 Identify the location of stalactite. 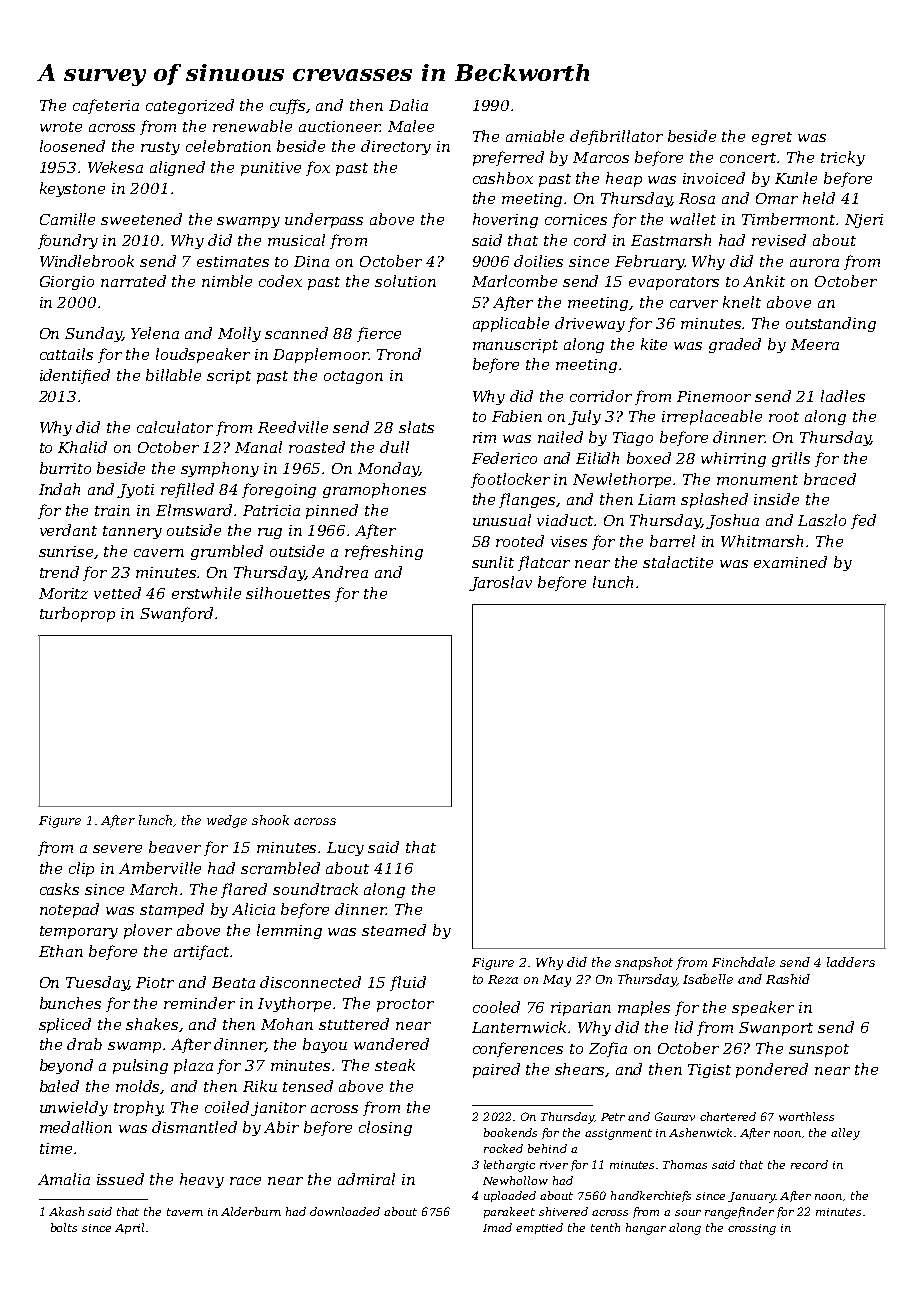
(678, 562).
